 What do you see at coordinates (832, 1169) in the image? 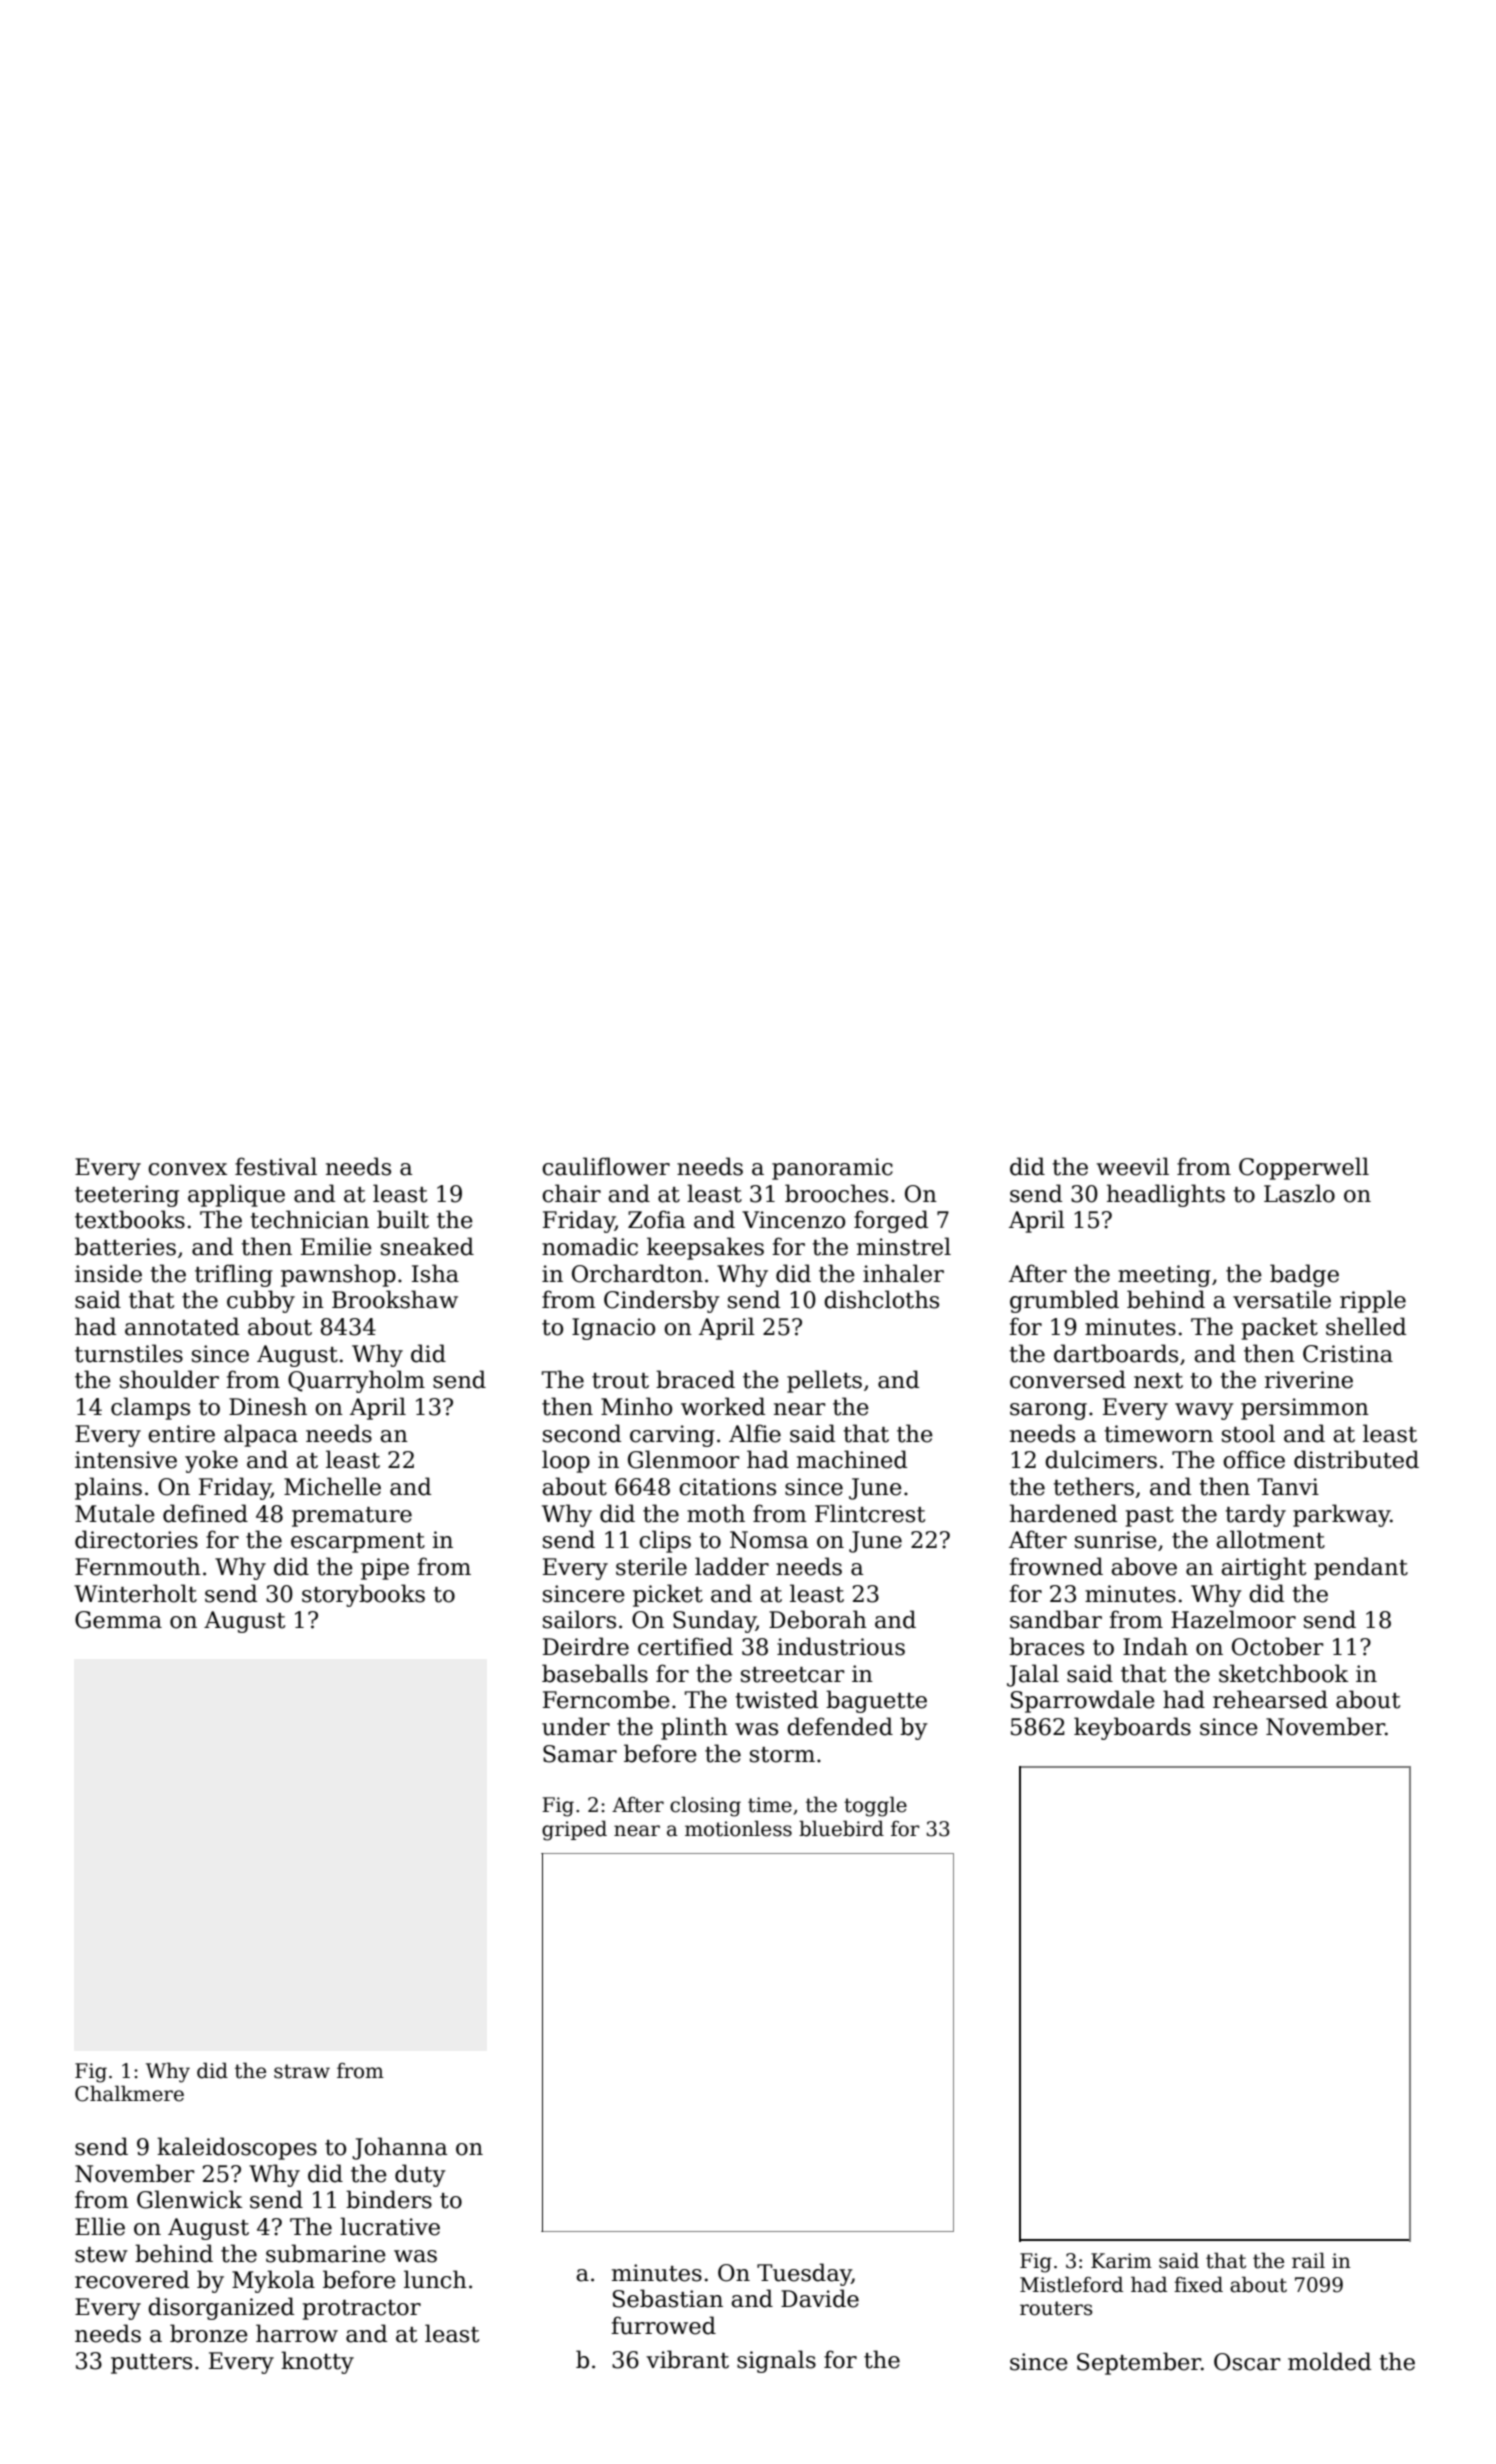
I see `panoramic` at bounding box center [832, 1169].
